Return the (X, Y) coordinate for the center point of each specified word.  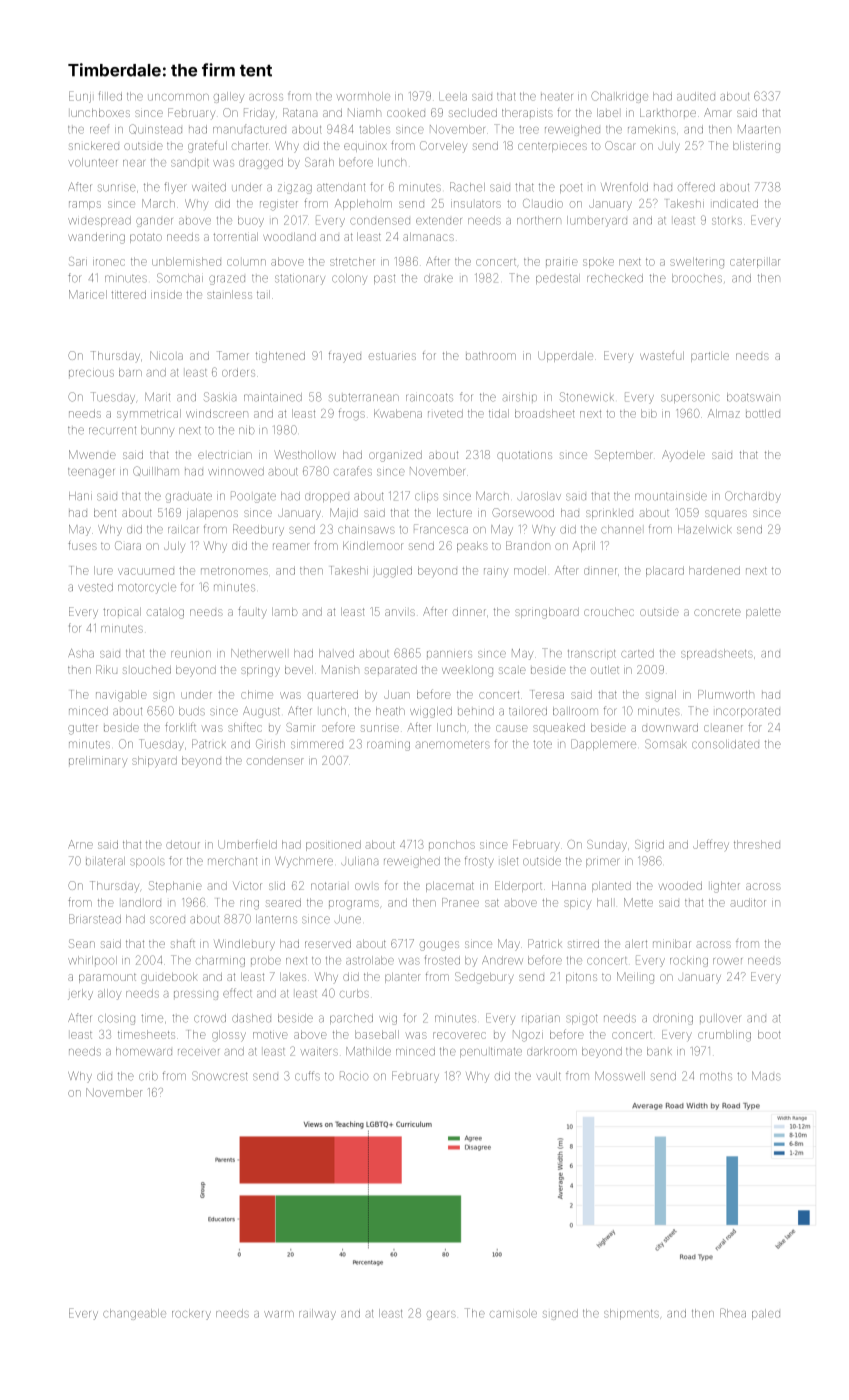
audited (696, 96)
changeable (134, 1314)
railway (317, 1314)
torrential (235, 237)
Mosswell (620, 1076)
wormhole (363, 96)
